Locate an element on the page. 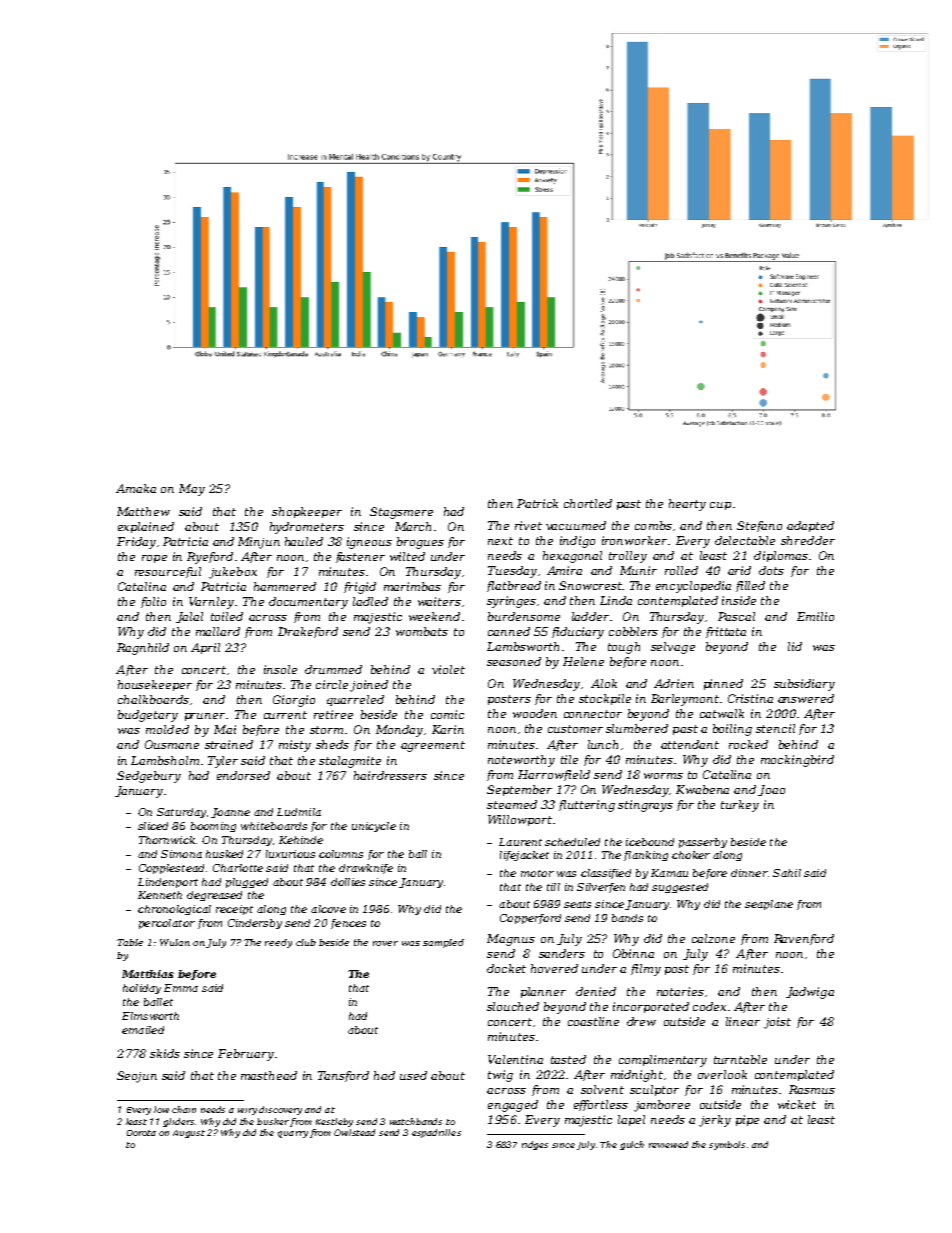 The image size is (952, 1233). gliders is located at coordinates (179, 1122).
